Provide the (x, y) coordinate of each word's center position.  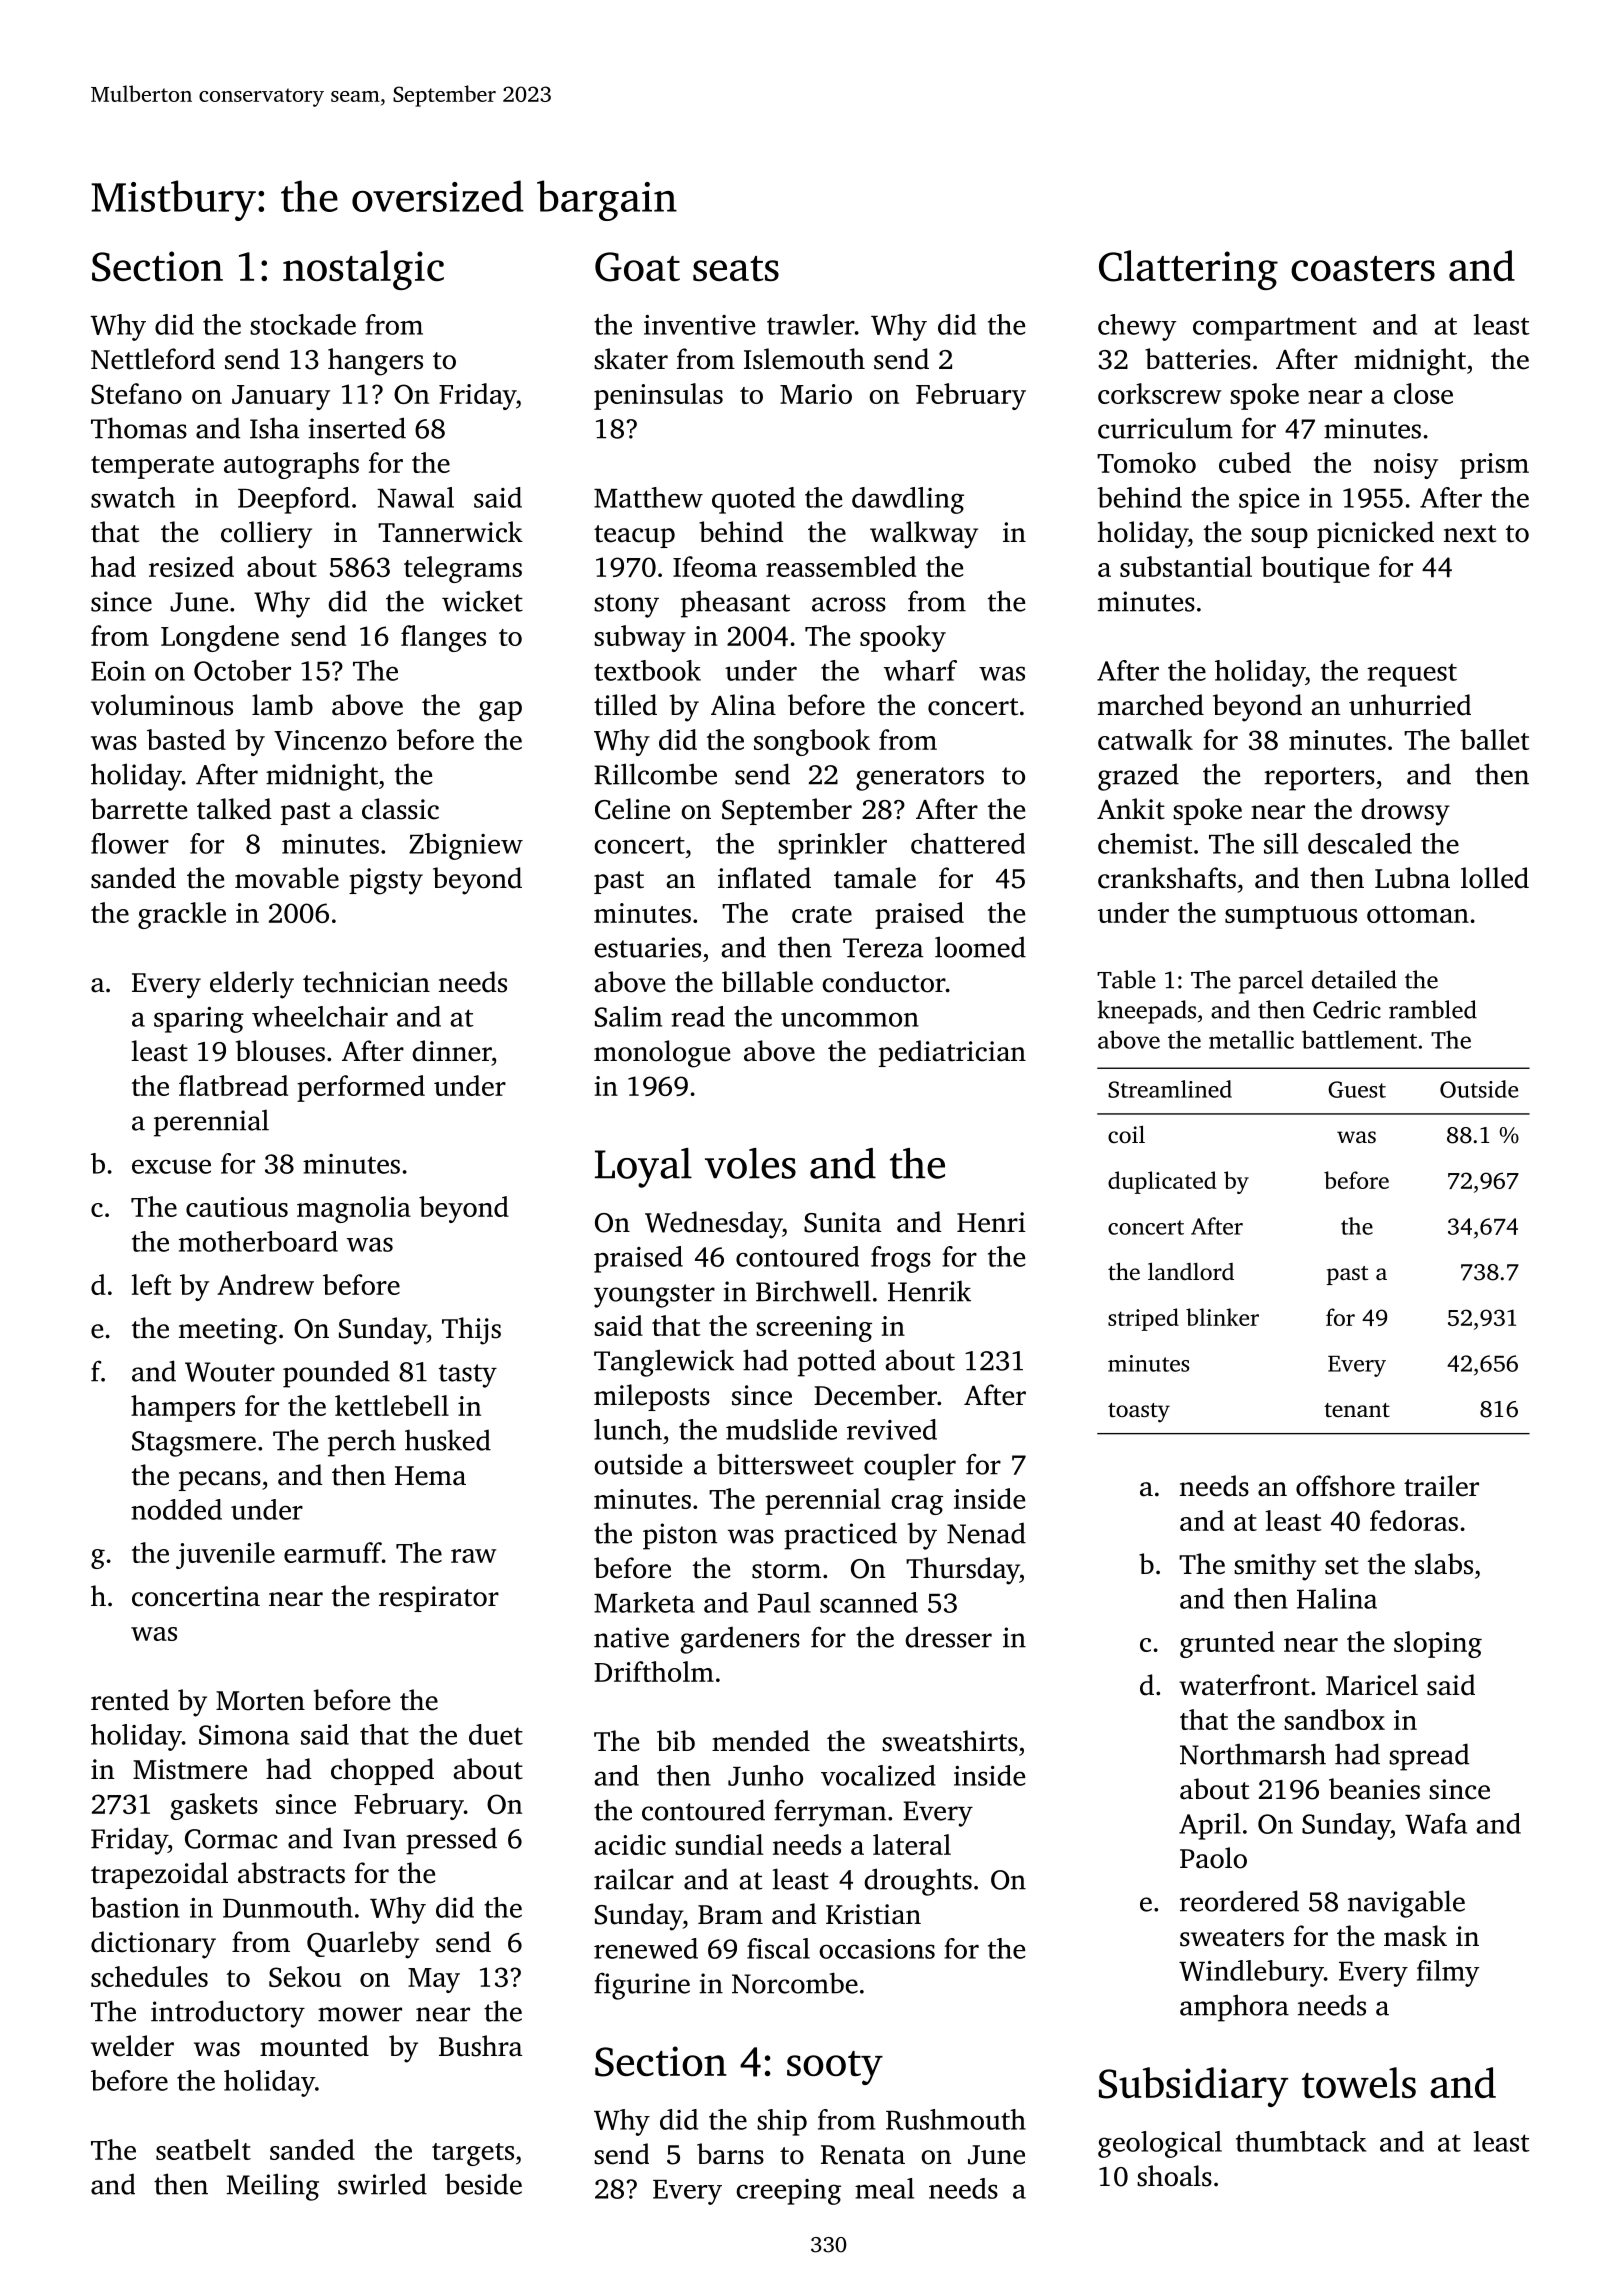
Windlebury (1251, 1973)
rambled (1433, 1009)
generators (920, 779)
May (434, 1980)
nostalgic (363, 270)
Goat (637, 267)
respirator (439, 1599)
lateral (912, 1844)
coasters (1363, 268)
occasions (877, 1949)
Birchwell (813, 1291)
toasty (1139, 1413)
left (151, 1284)
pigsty (386, 881)
